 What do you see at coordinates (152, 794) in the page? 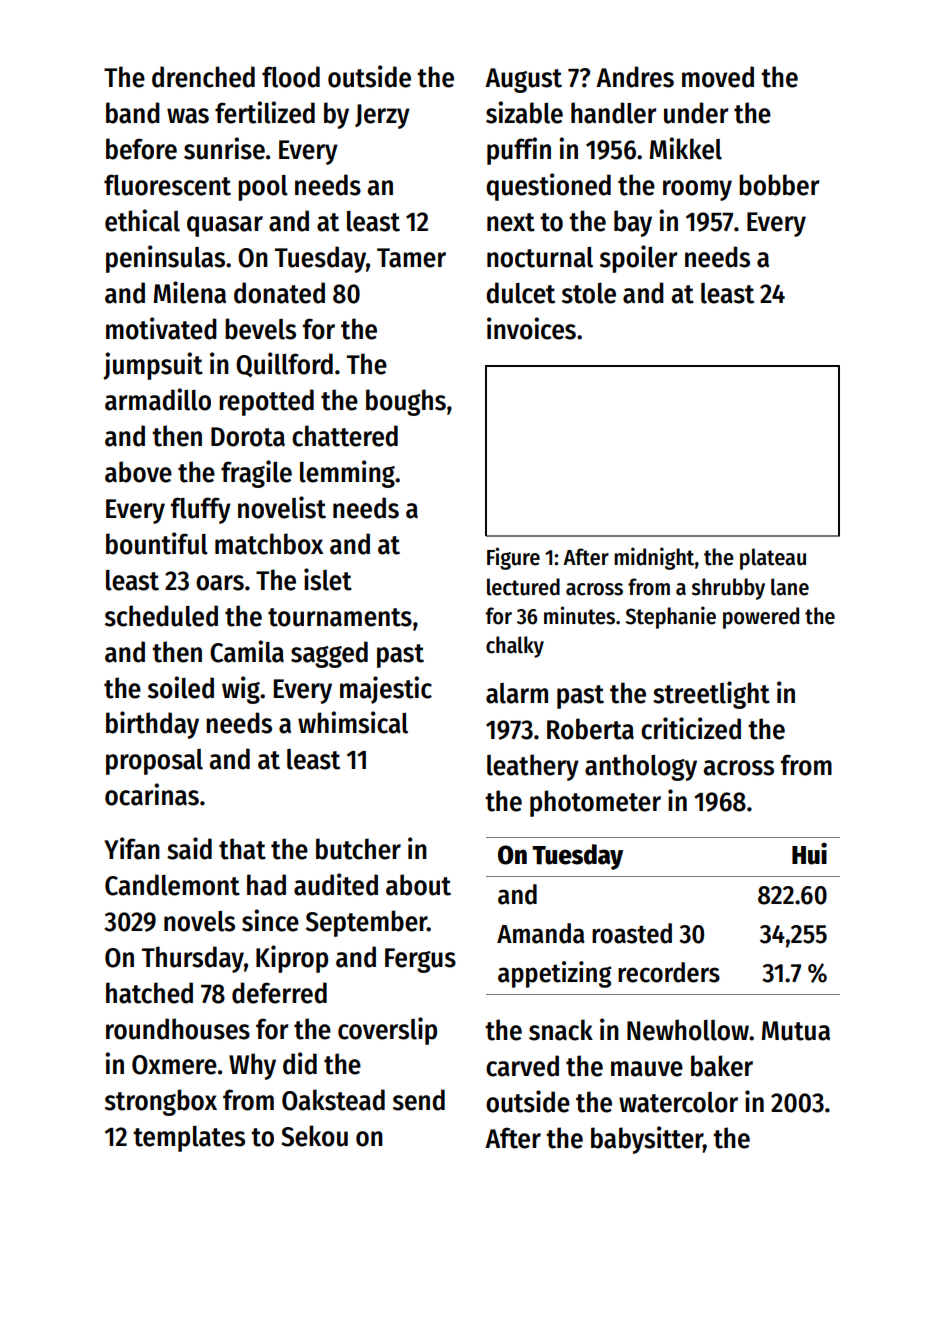
I see `ocarinas` at bounding box center [152, 794].
